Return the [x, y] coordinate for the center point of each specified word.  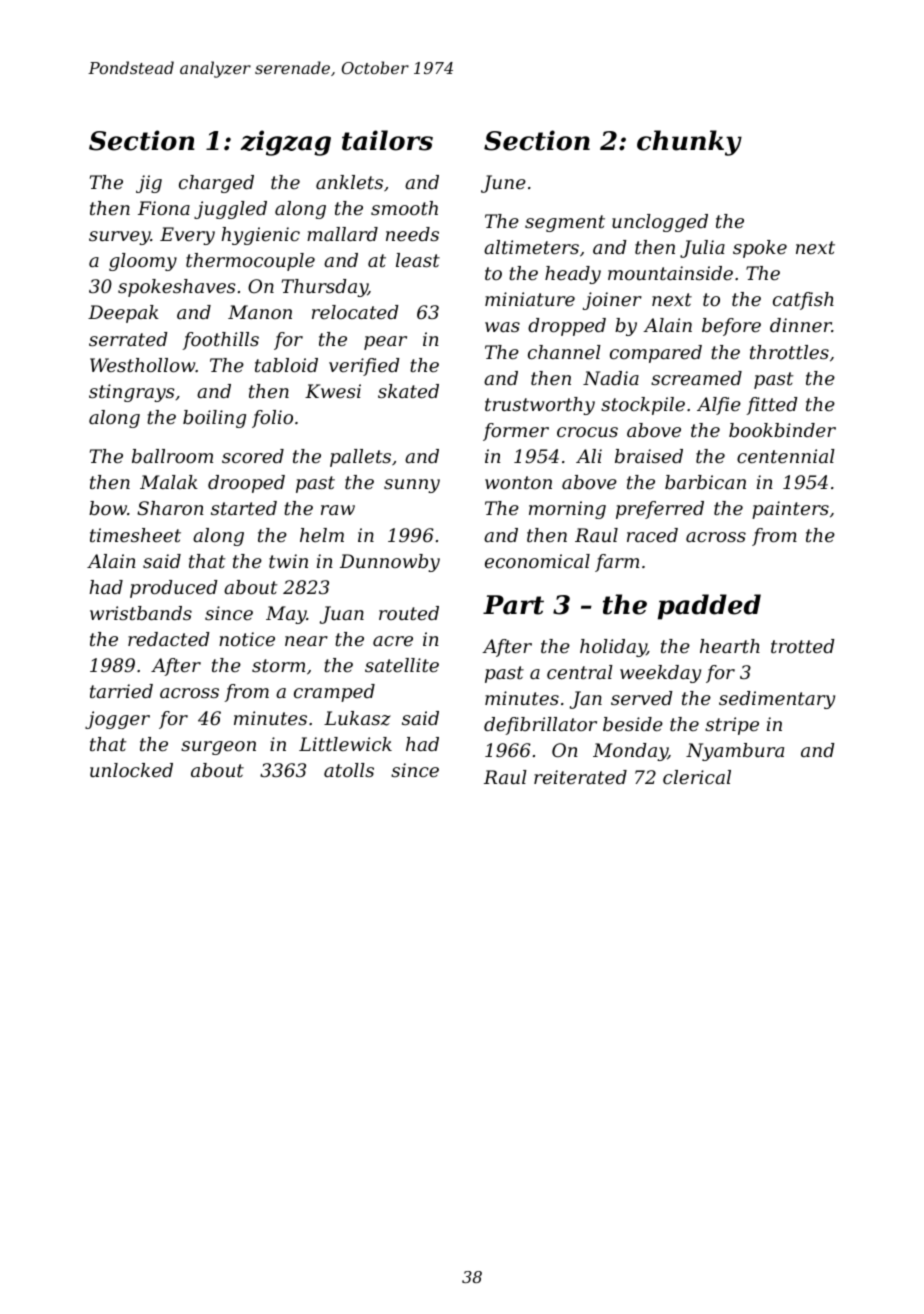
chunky [689, 143]
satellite [402, 665]
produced [174, 589]
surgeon [218, 748]
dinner [801, 325]
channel [564, 352]
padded [709, 607]
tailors [387, 140]
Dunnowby [390, 563]
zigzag [285, 143]
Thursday [325, 288]
